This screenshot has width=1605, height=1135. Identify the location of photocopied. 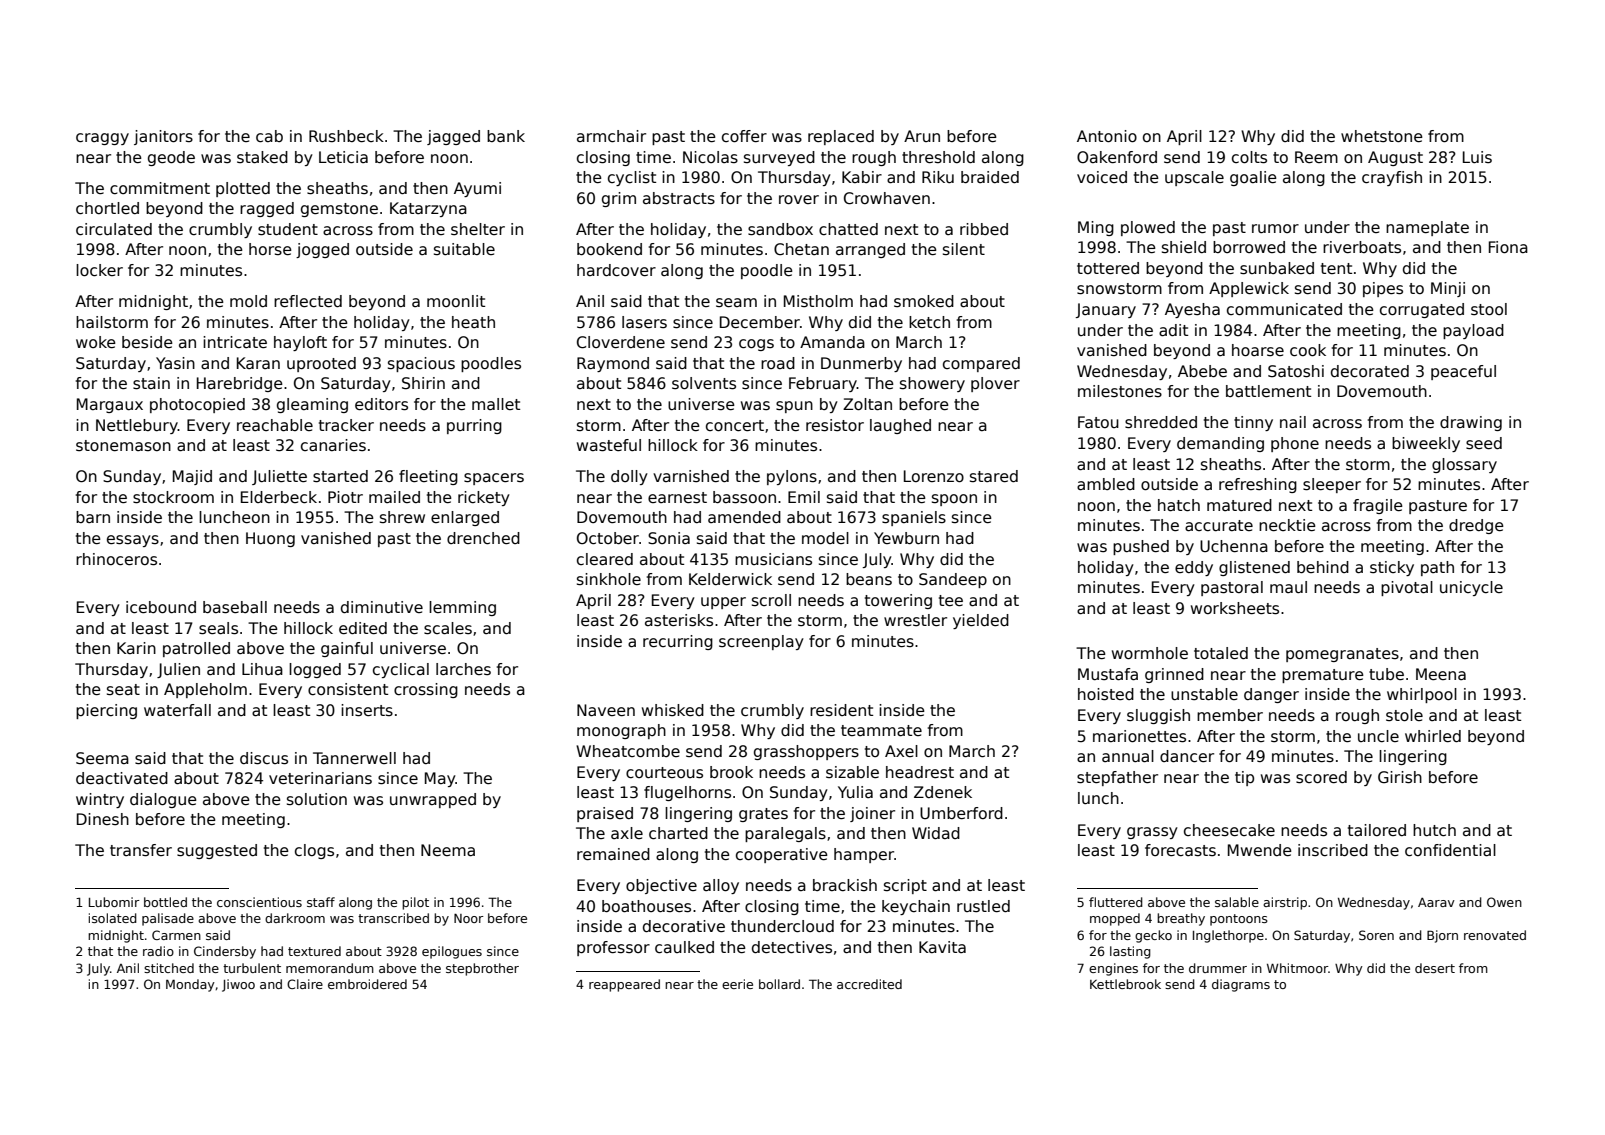
(197, 405).
